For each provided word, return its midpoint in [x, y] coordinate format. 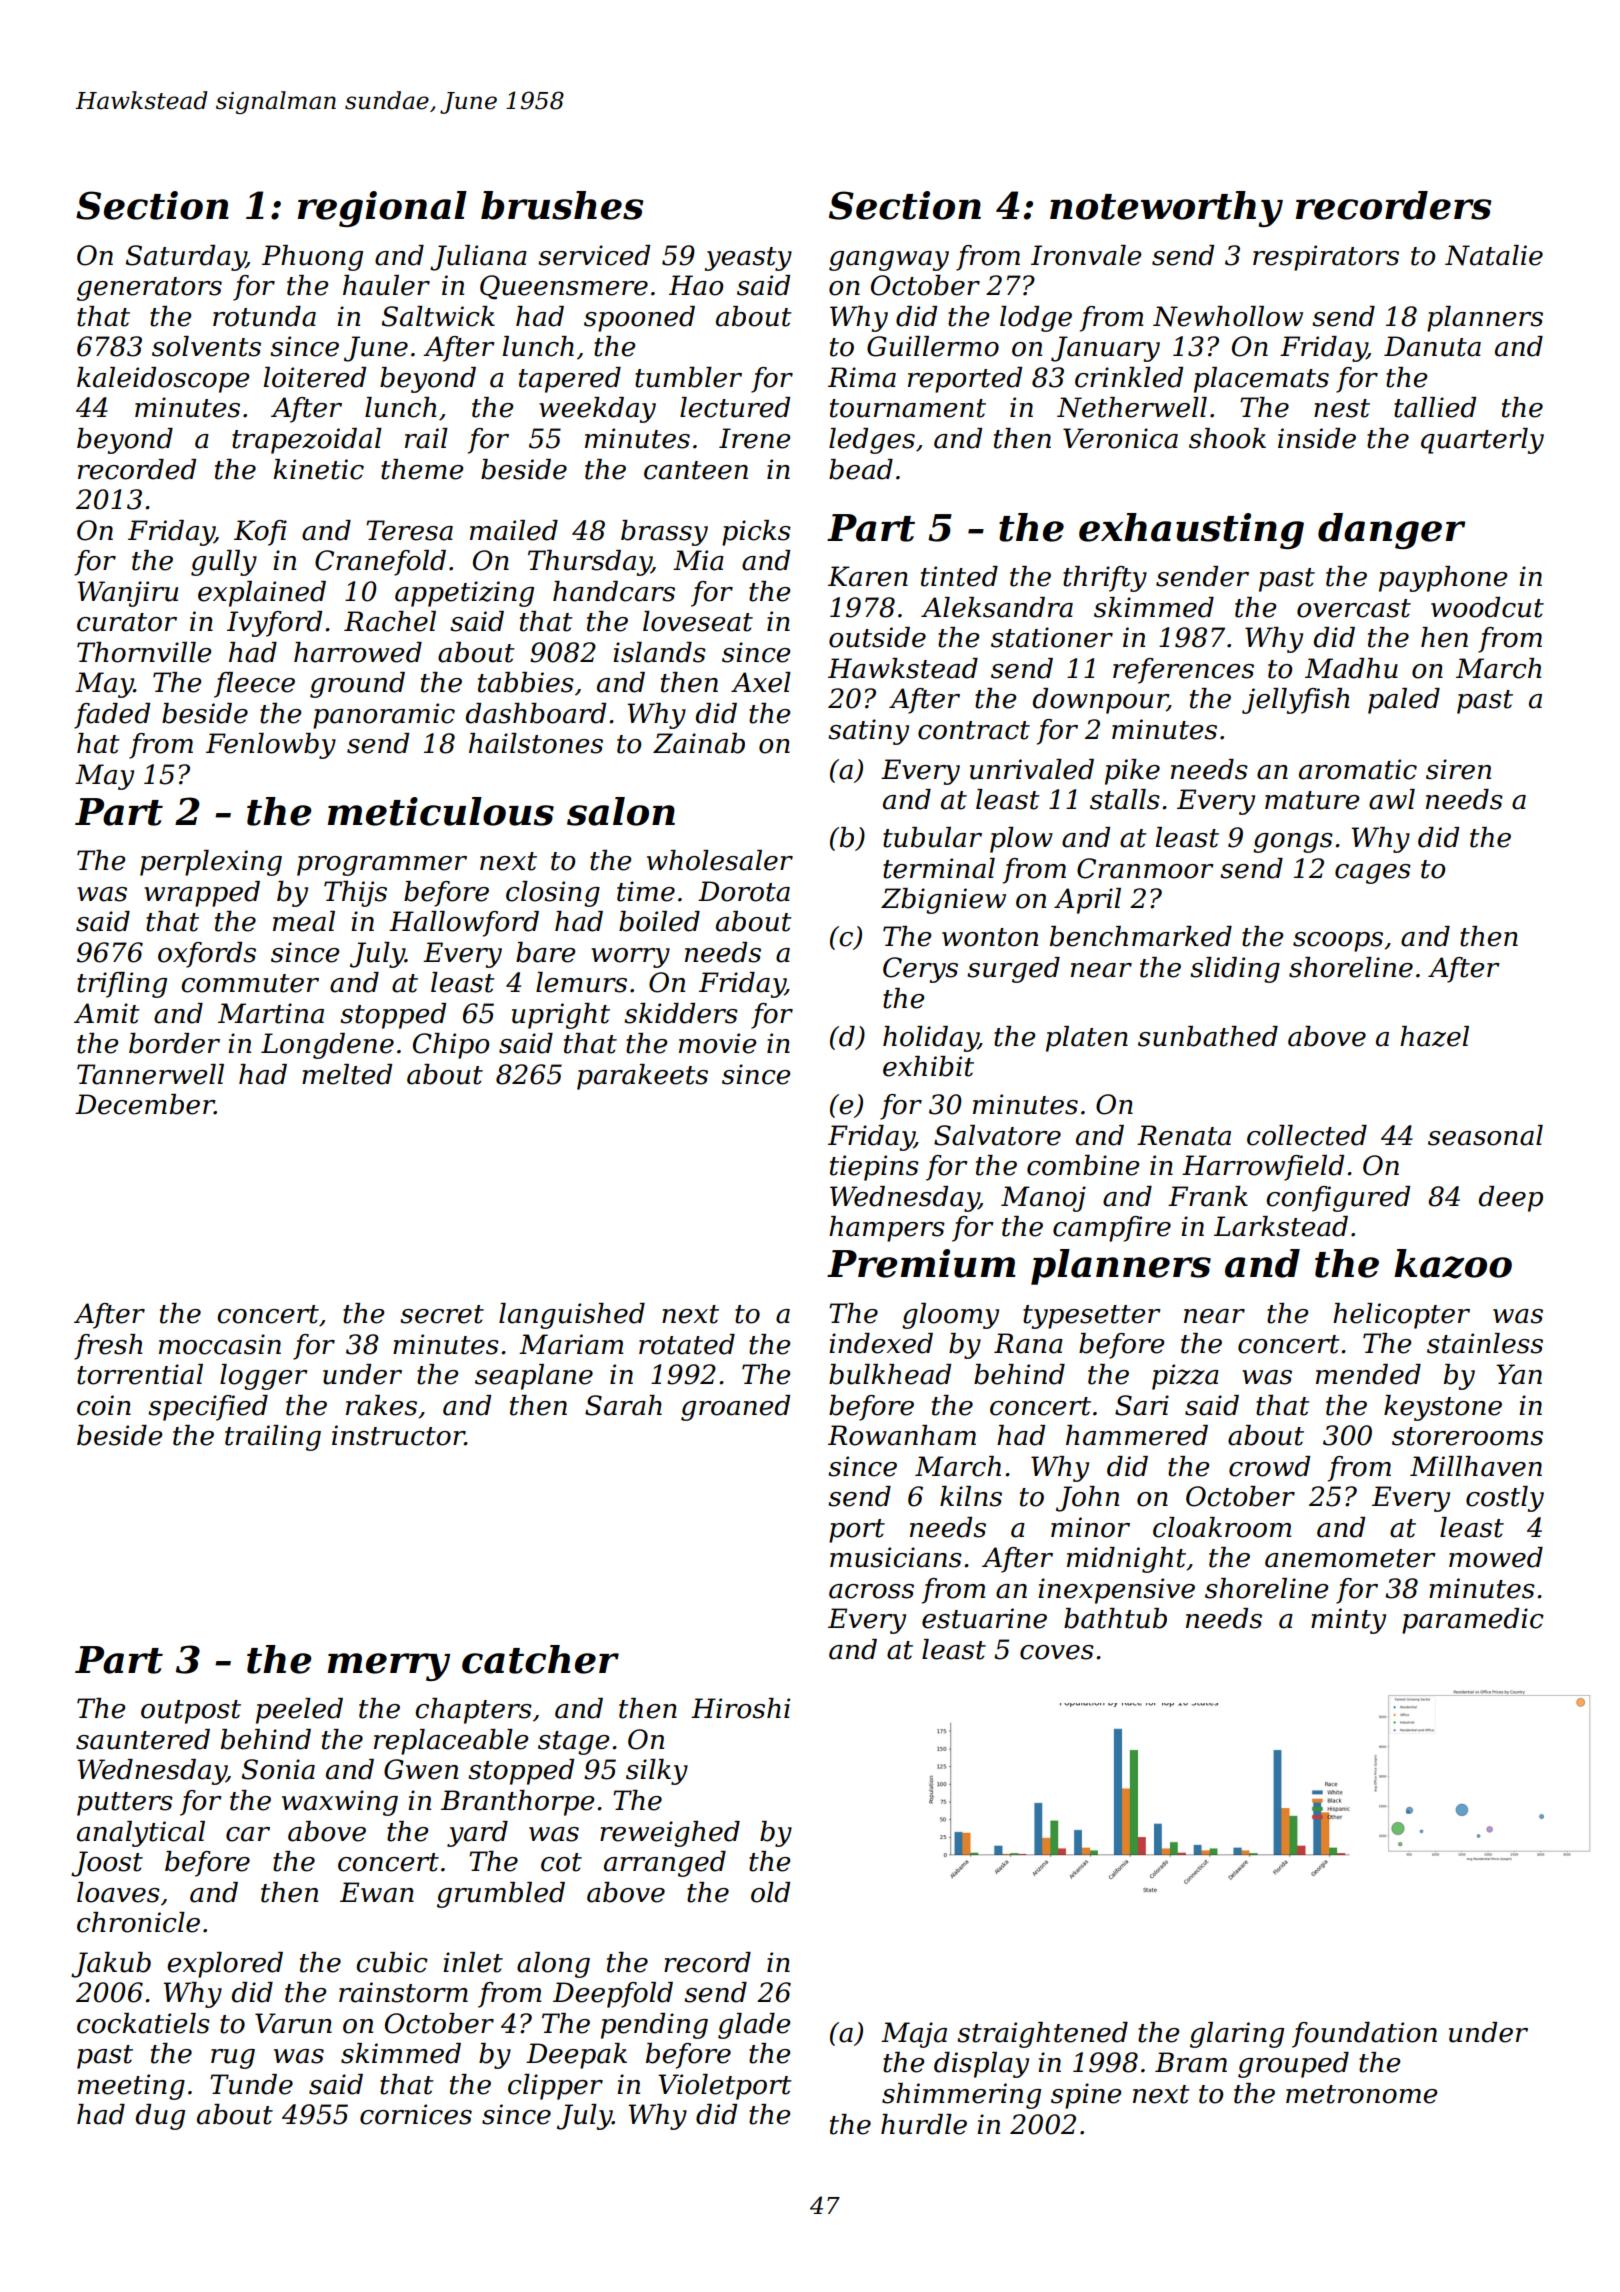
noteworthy [1166, 209]
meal [304, 921]
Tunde [251, 2084]
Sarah [623, 1405]
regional [382, 209]
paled [1404, 701]
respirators [1326, 258]
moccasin [220, 1344]
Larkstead [1281, 1226]
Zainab [699, 743]
